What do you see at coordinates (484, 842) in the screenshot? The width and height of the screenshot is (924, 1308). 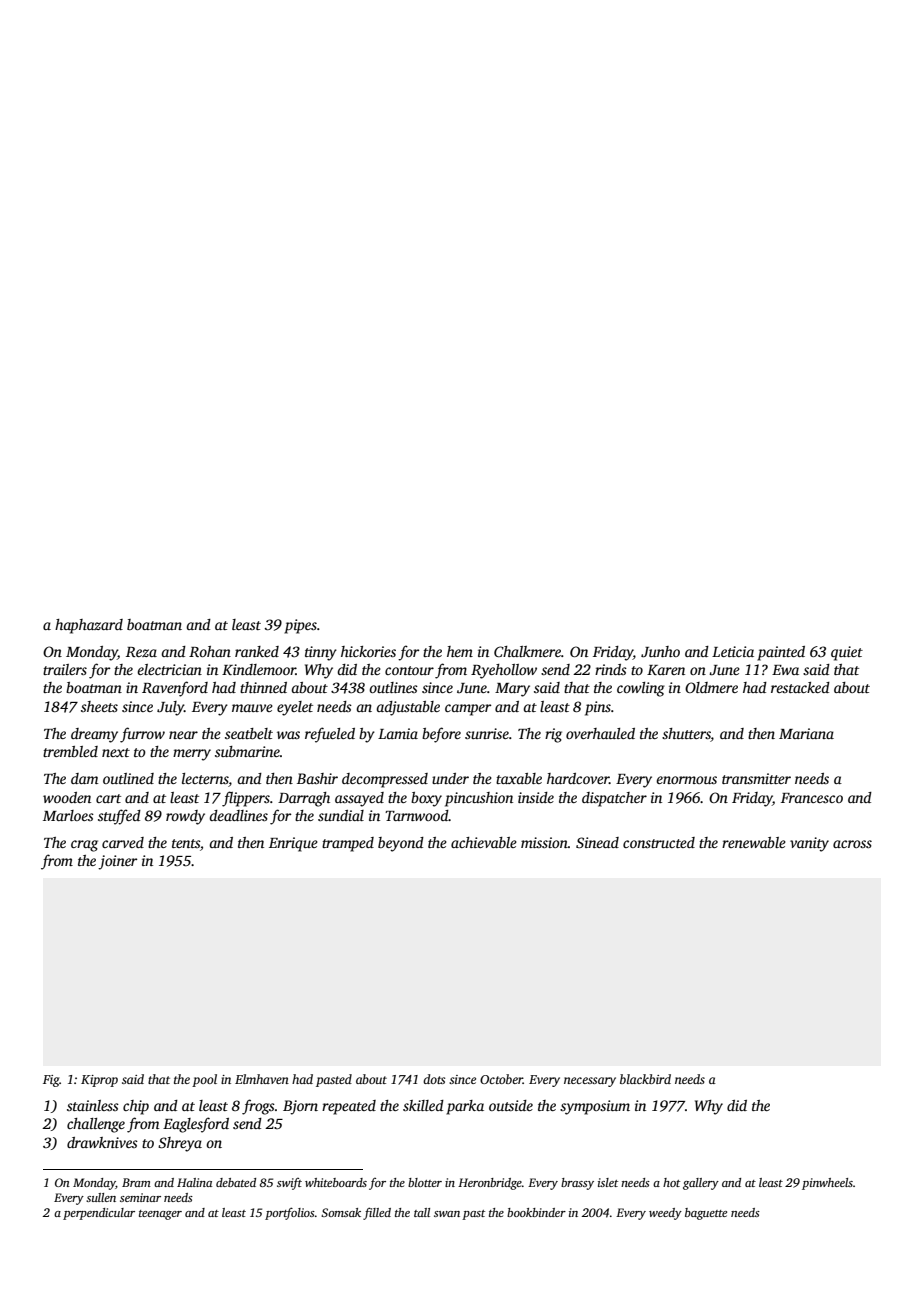 I see `achievable` at bounding box center [484, 842].
